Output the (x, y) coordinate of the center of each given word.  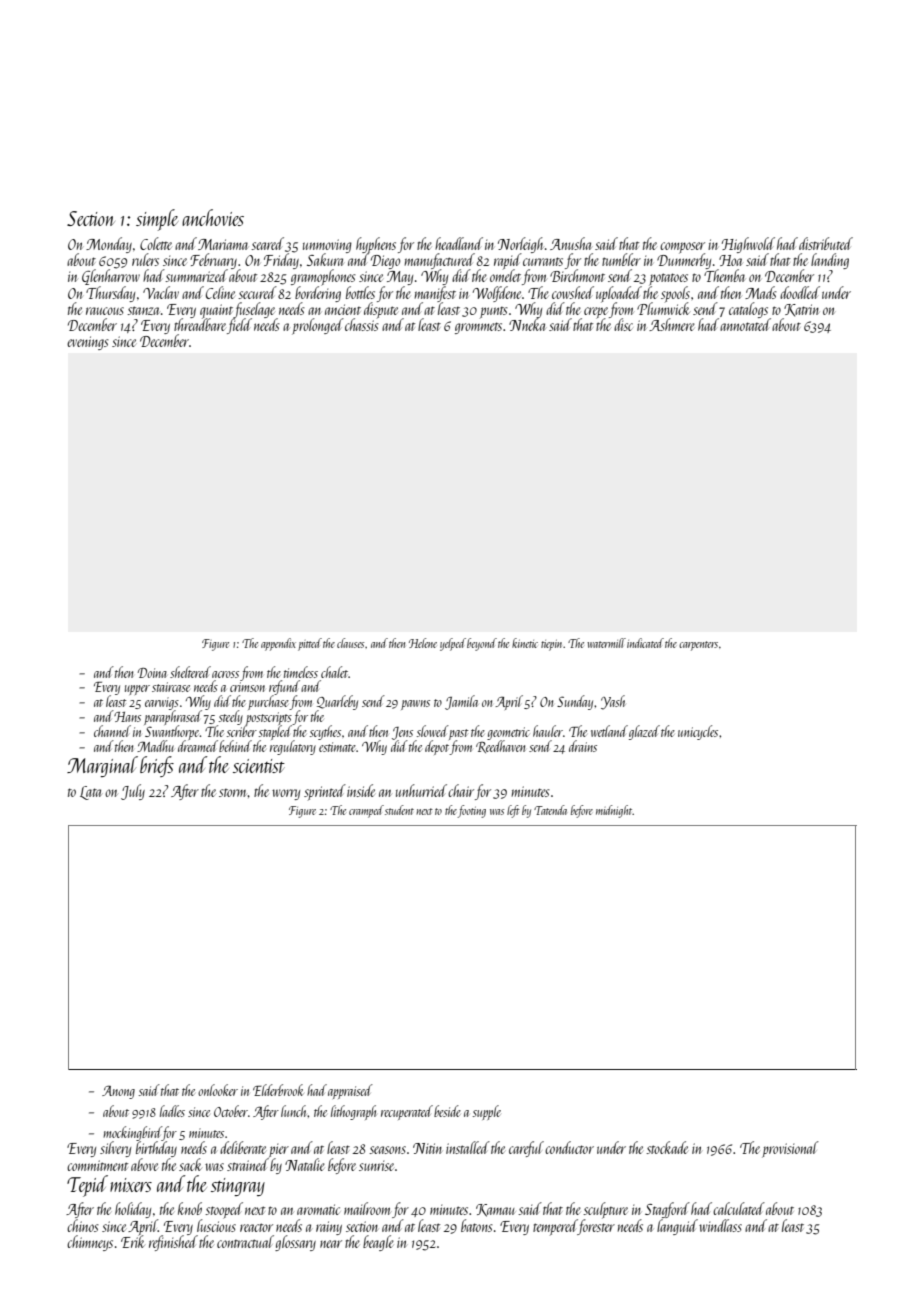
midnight (614, 811)
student (399, 810)
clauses (350, 643)
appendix (278, 644)
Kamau (495, 1210)
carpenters (698, 646)
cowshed (573, 292)
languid (677, 1227)
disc (623, 324)
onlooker (218, 1090)
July (133, 792)
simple (157, 220)
